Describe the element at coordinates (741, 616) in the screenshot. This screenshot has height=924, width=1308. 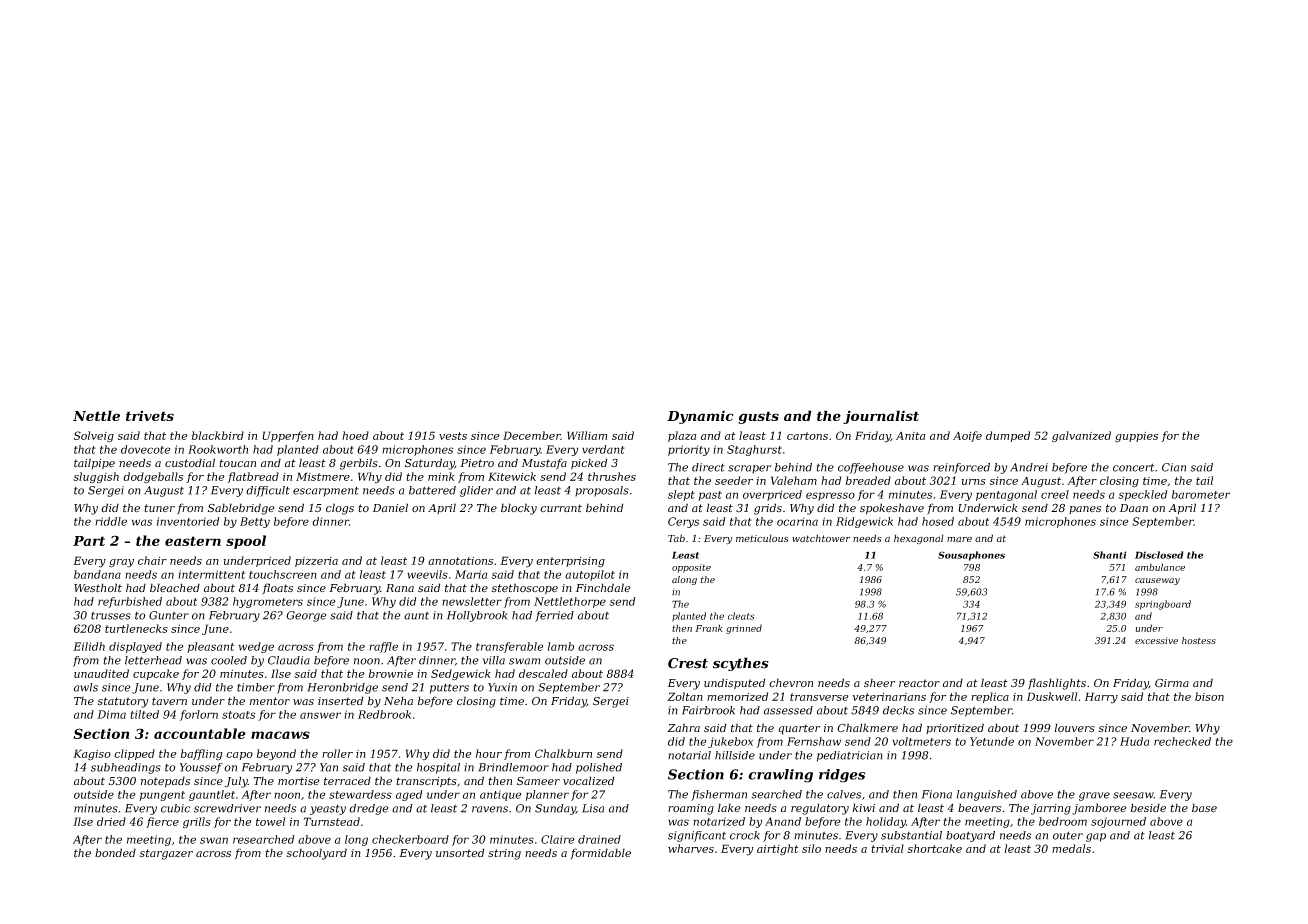
I see `cleats` at that location.
